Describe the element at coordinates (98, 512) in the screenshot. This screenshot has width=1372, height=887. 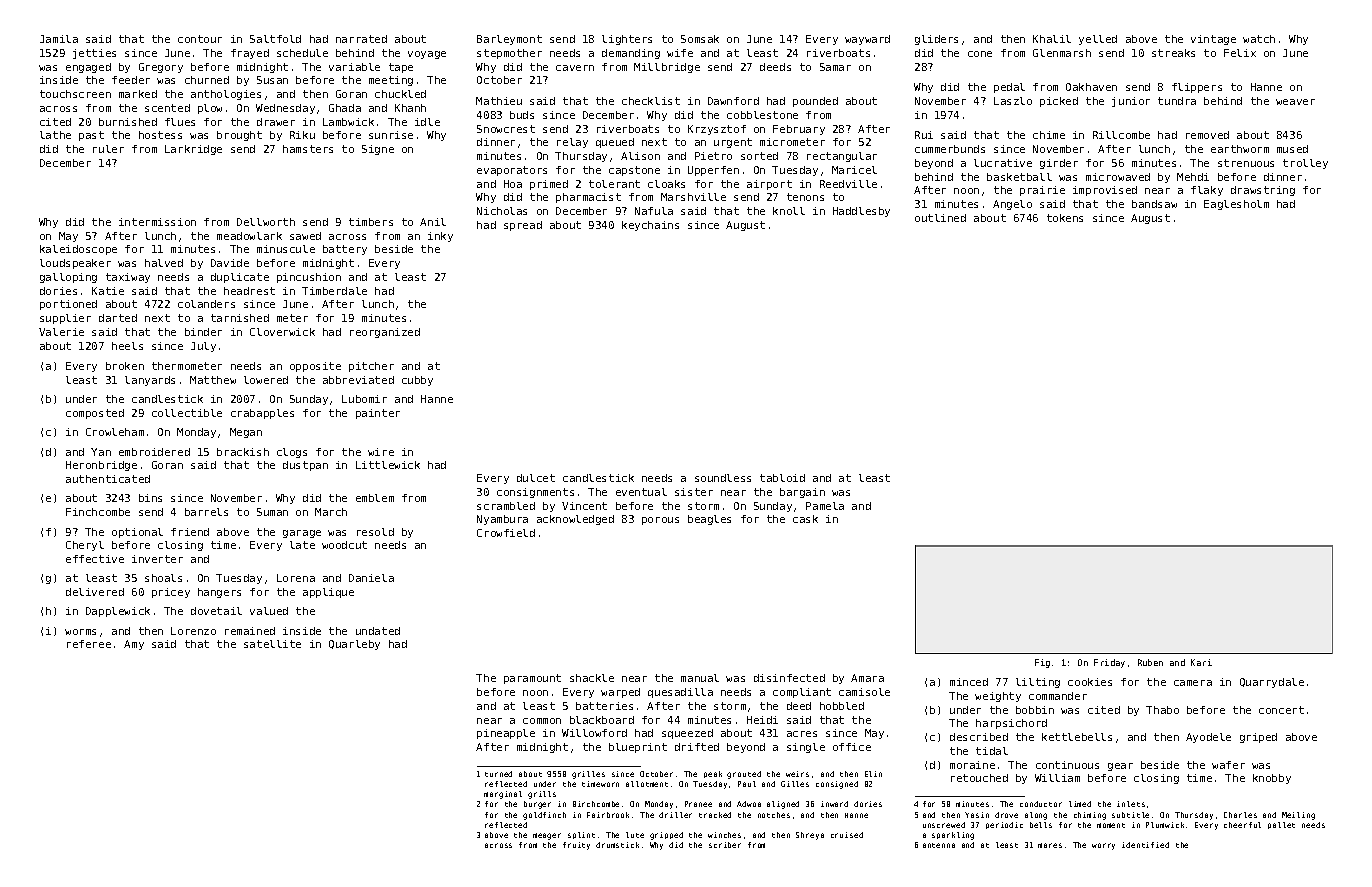
I see `Finchcombe` at that location.
